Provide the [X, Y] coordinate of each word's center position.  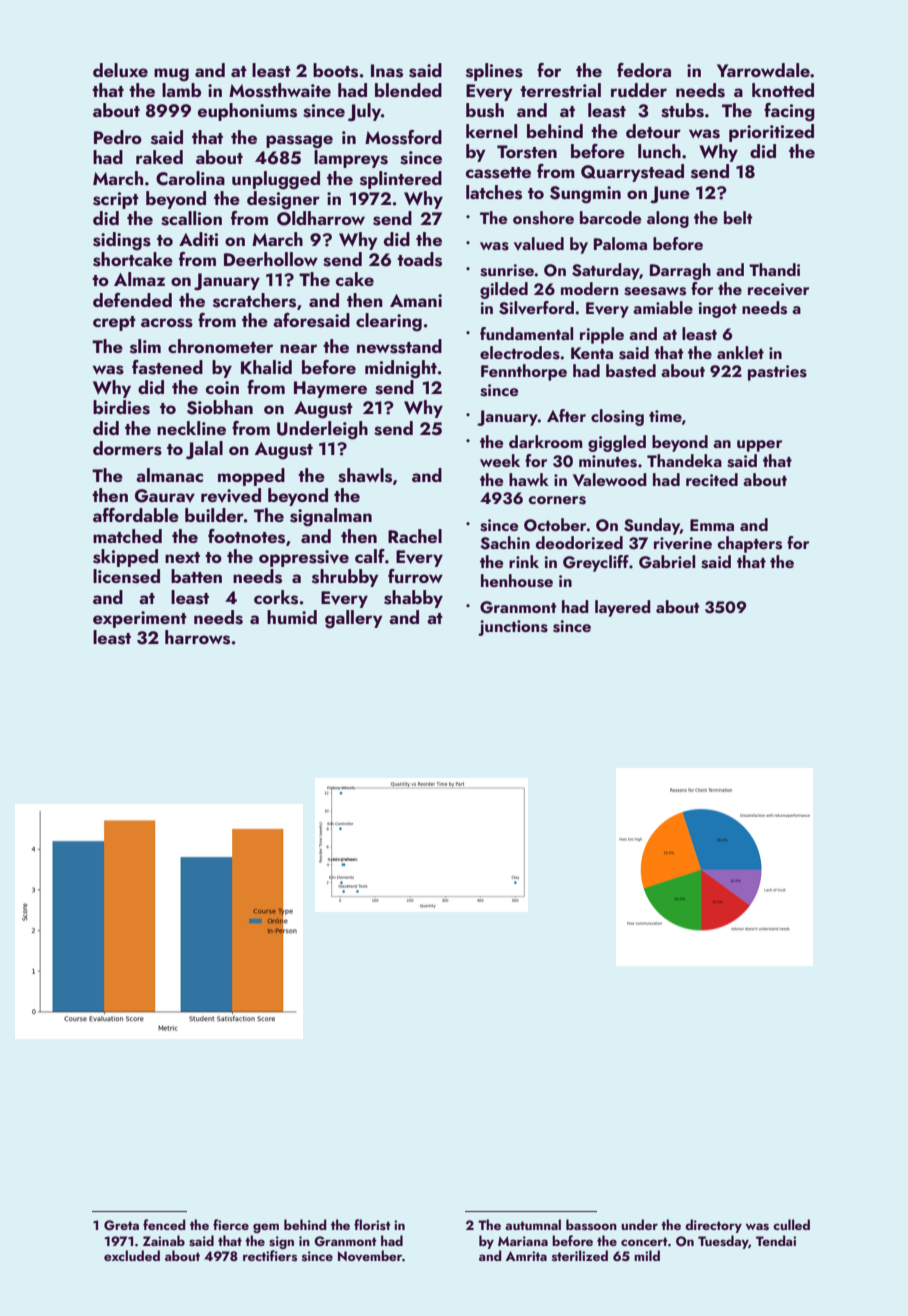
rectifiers [270, 1255]
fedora [644, 70]
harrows [197, 637]
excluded [132, 1255]
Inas [387, 71]
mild [647, 1255]
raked [159, 157]
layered [623, 608]
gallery [354, 619]
